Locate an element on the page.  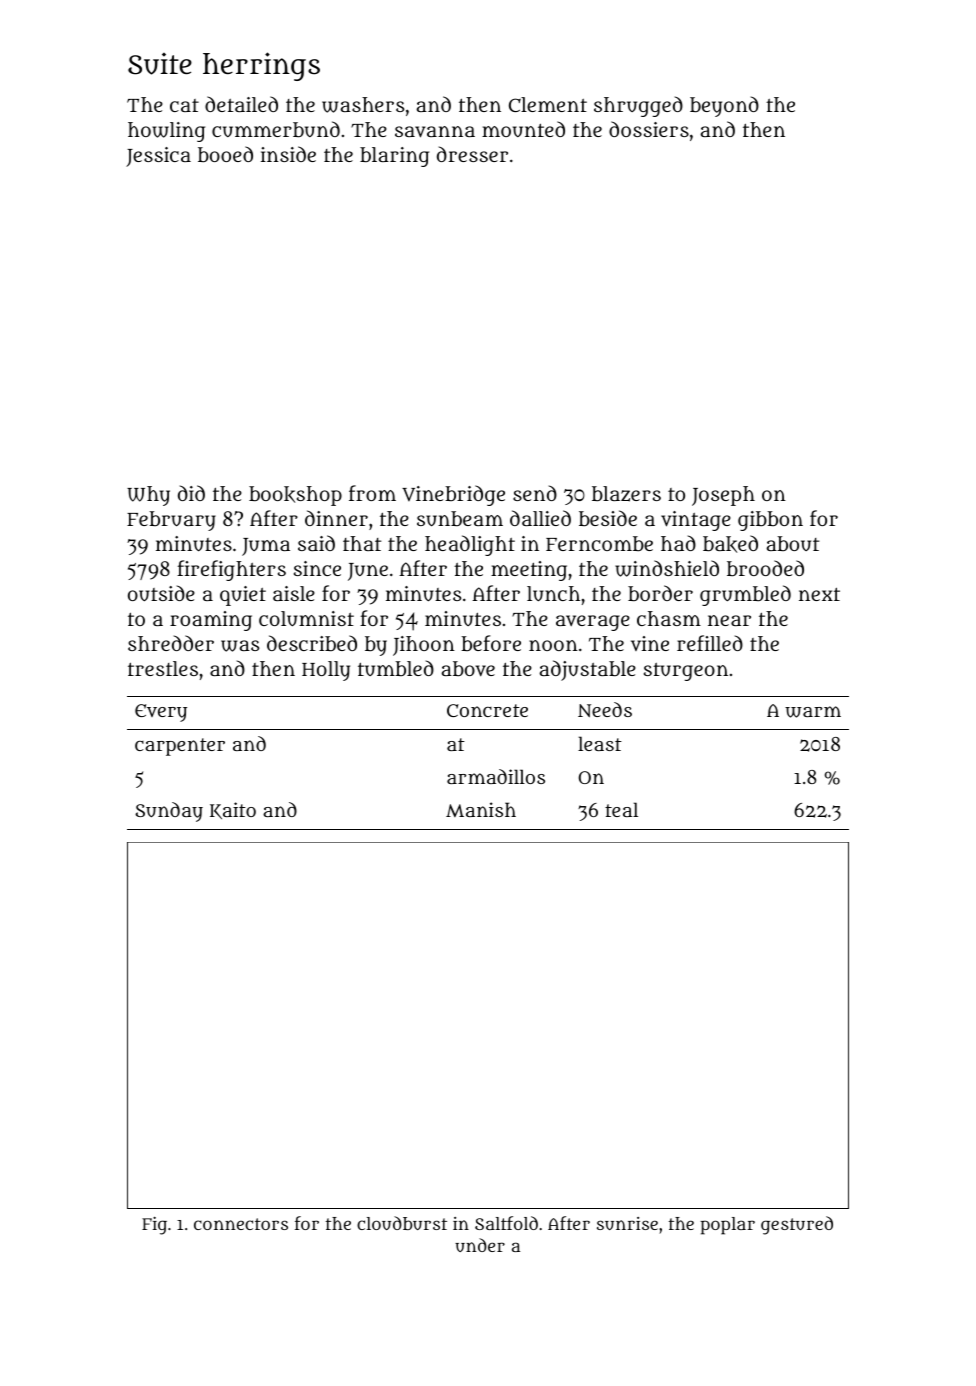
connectors is located at coordinates (241, 1224).
